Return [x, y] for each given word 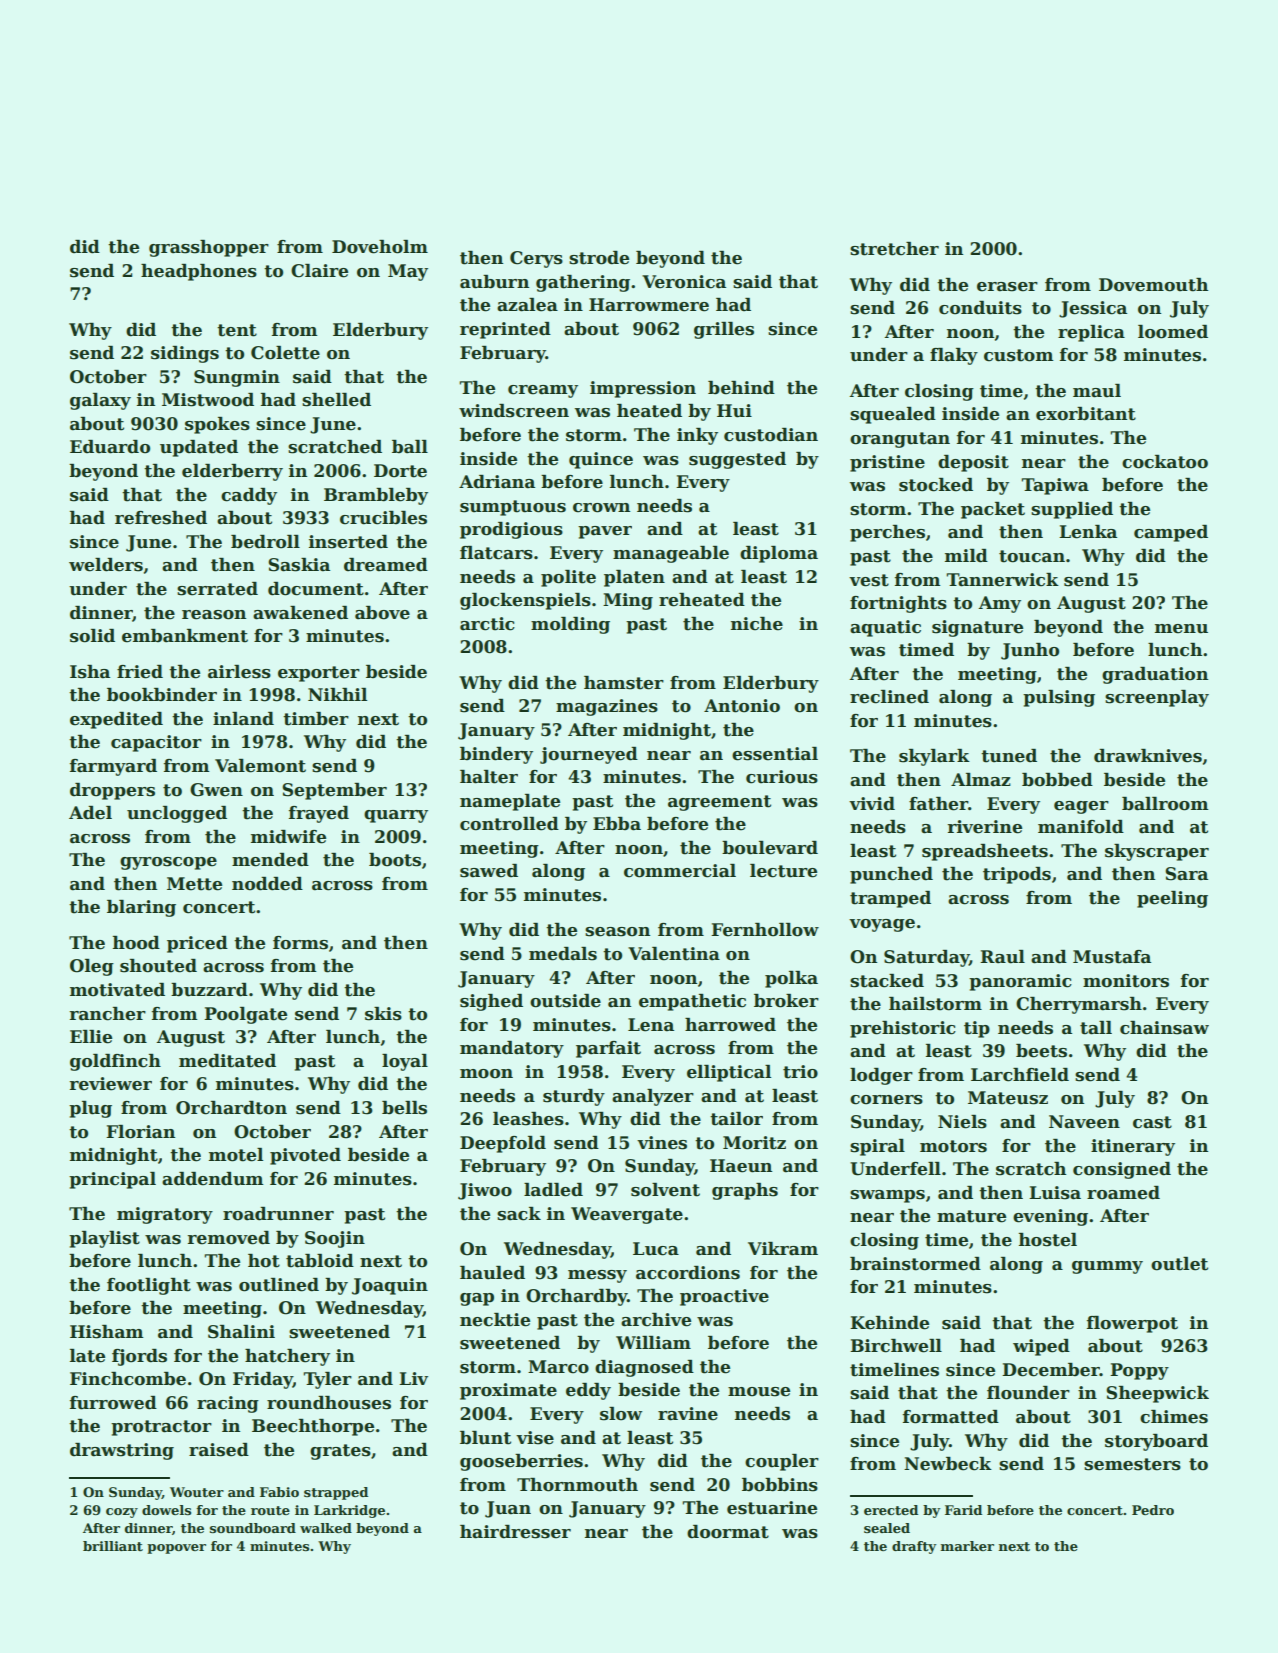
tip [977, 1029]
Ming [628, 601]
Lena [651, 1025]
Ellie [91, 1037]
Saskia [299, 565]
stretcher [894, 249]
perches [887, 533]
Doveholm [380, 247]
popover [176, 1549]
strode [599, 258]
